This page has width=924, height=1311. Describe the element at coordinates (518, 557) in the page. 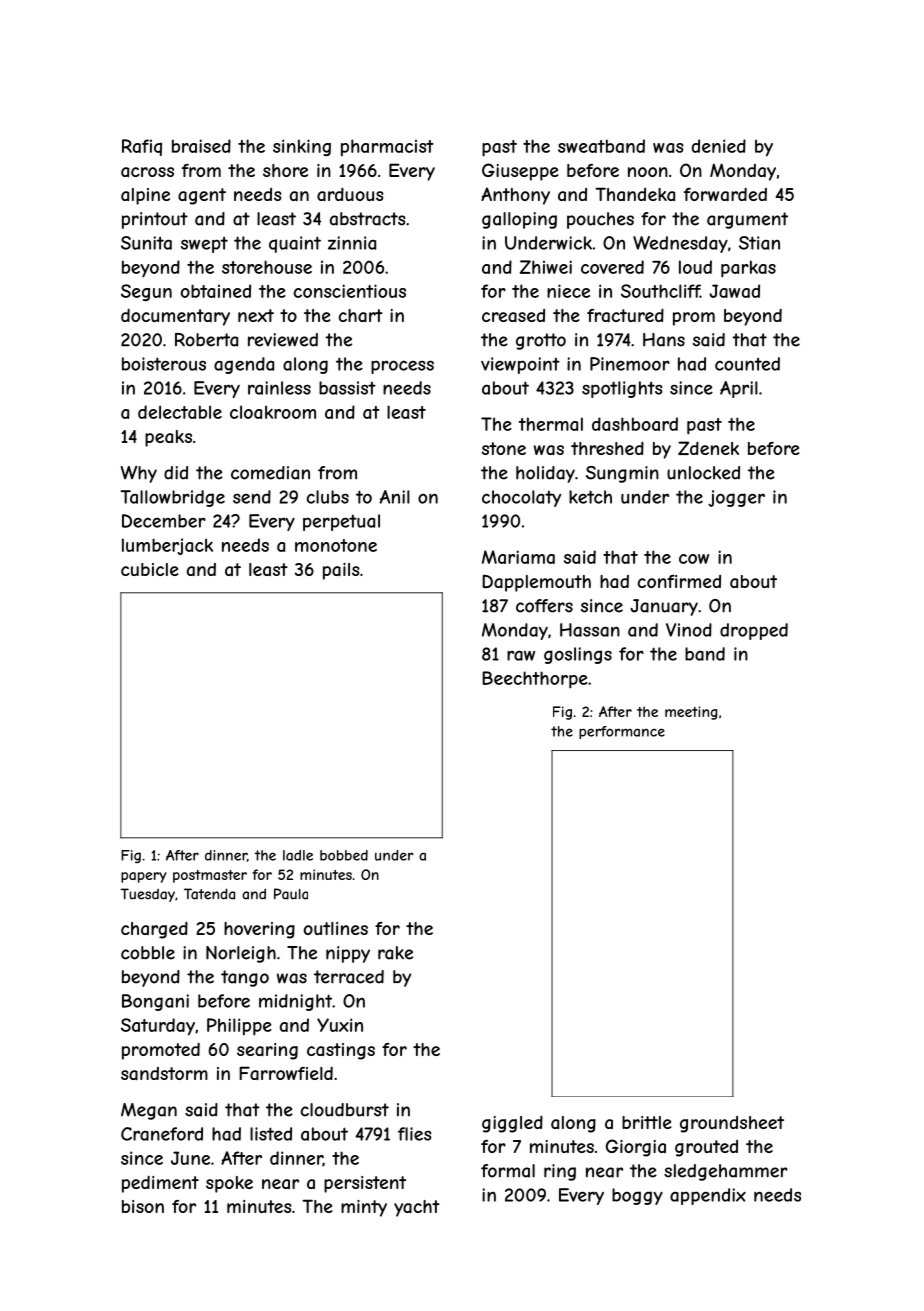

I see `Mariama` at that location.
